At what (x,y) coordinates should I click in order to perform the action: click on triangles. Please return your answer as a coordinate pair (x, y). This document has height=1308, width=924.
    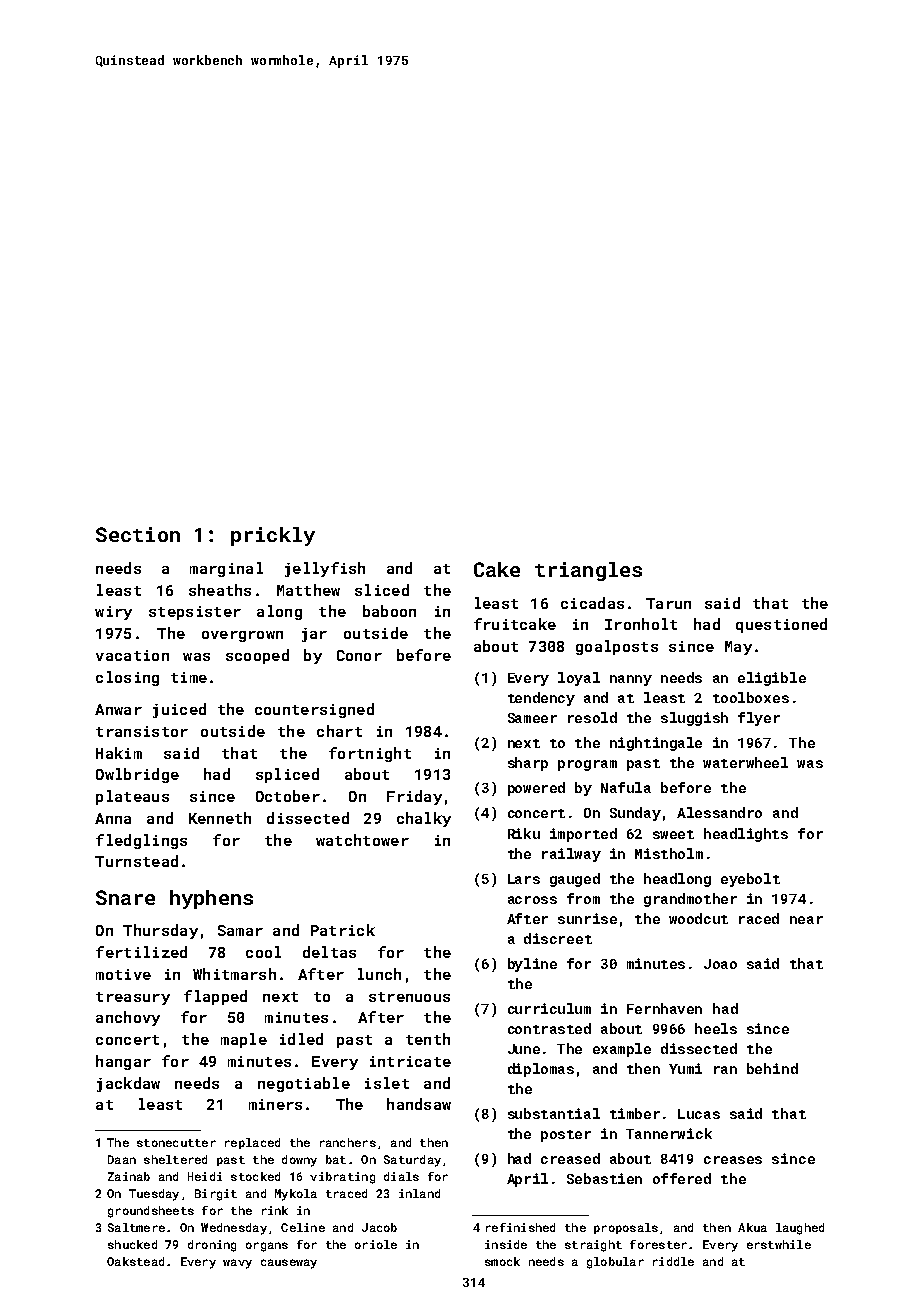
    Looking at the image, I should click on (588, 571).
